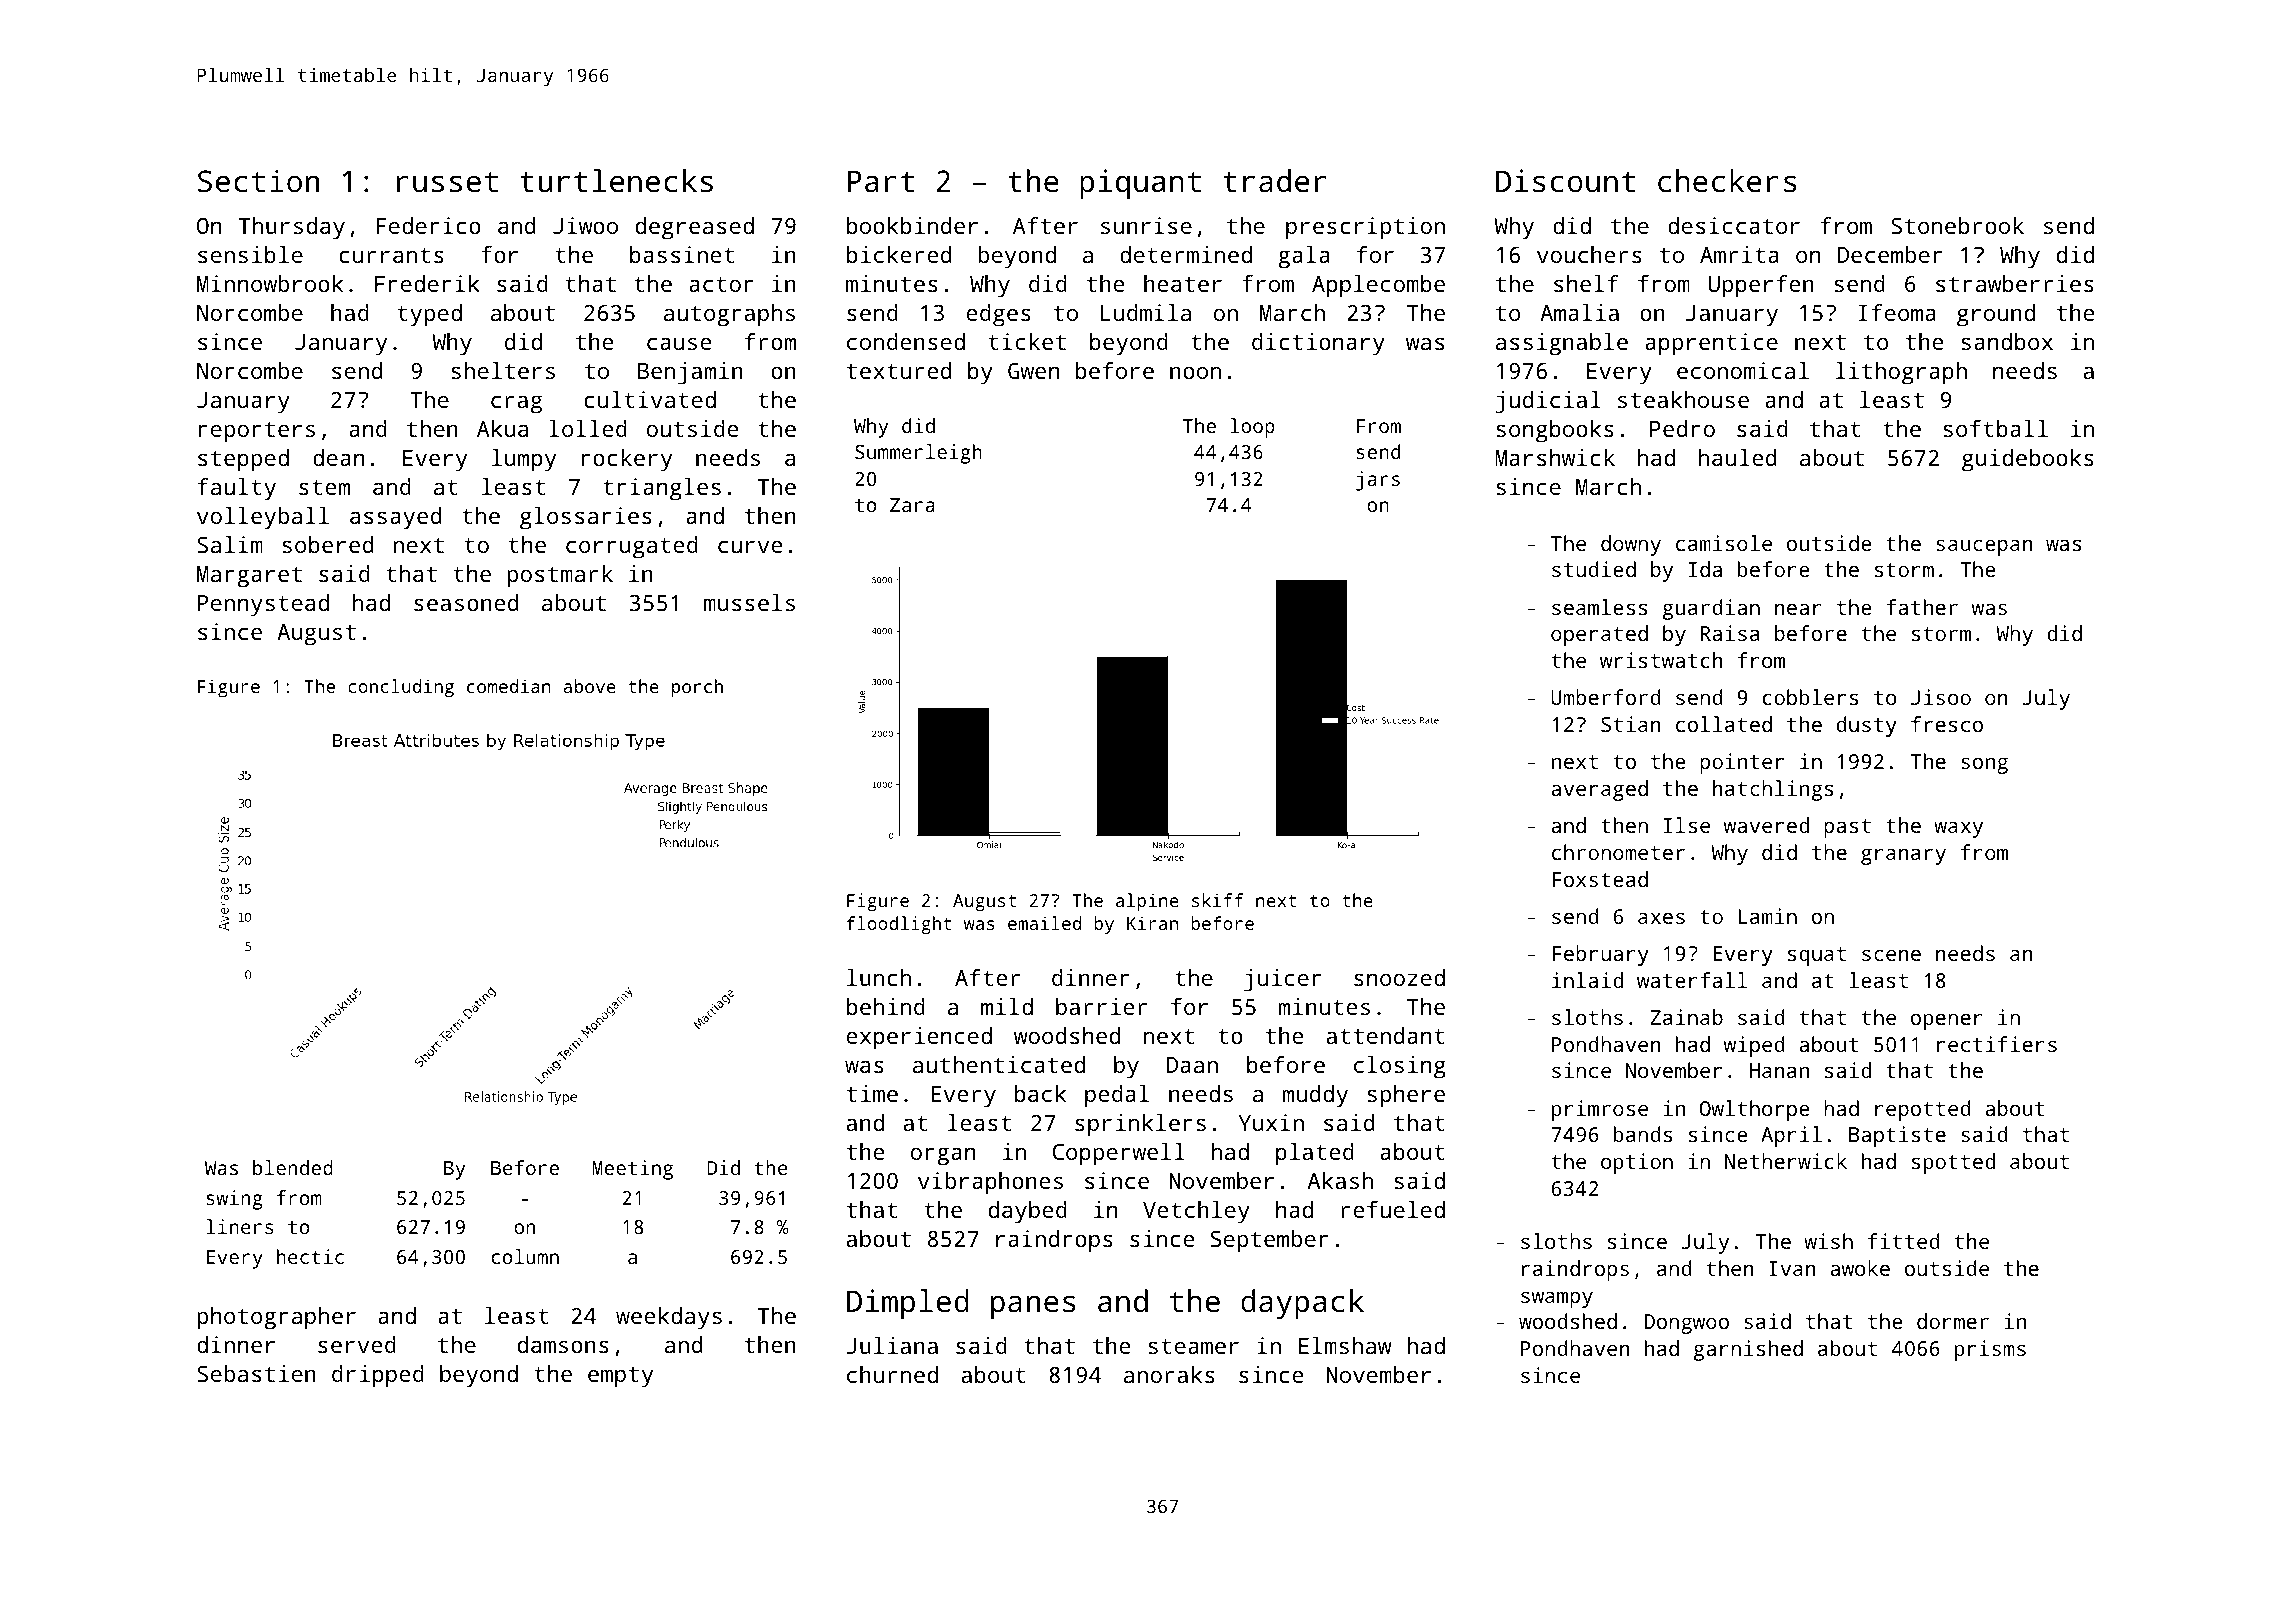 Image resolution: width=2292 pixels, height=1620 pixels. Describe the element at coordinates (1565, 181) in the page. I see `Discount` at that location.
